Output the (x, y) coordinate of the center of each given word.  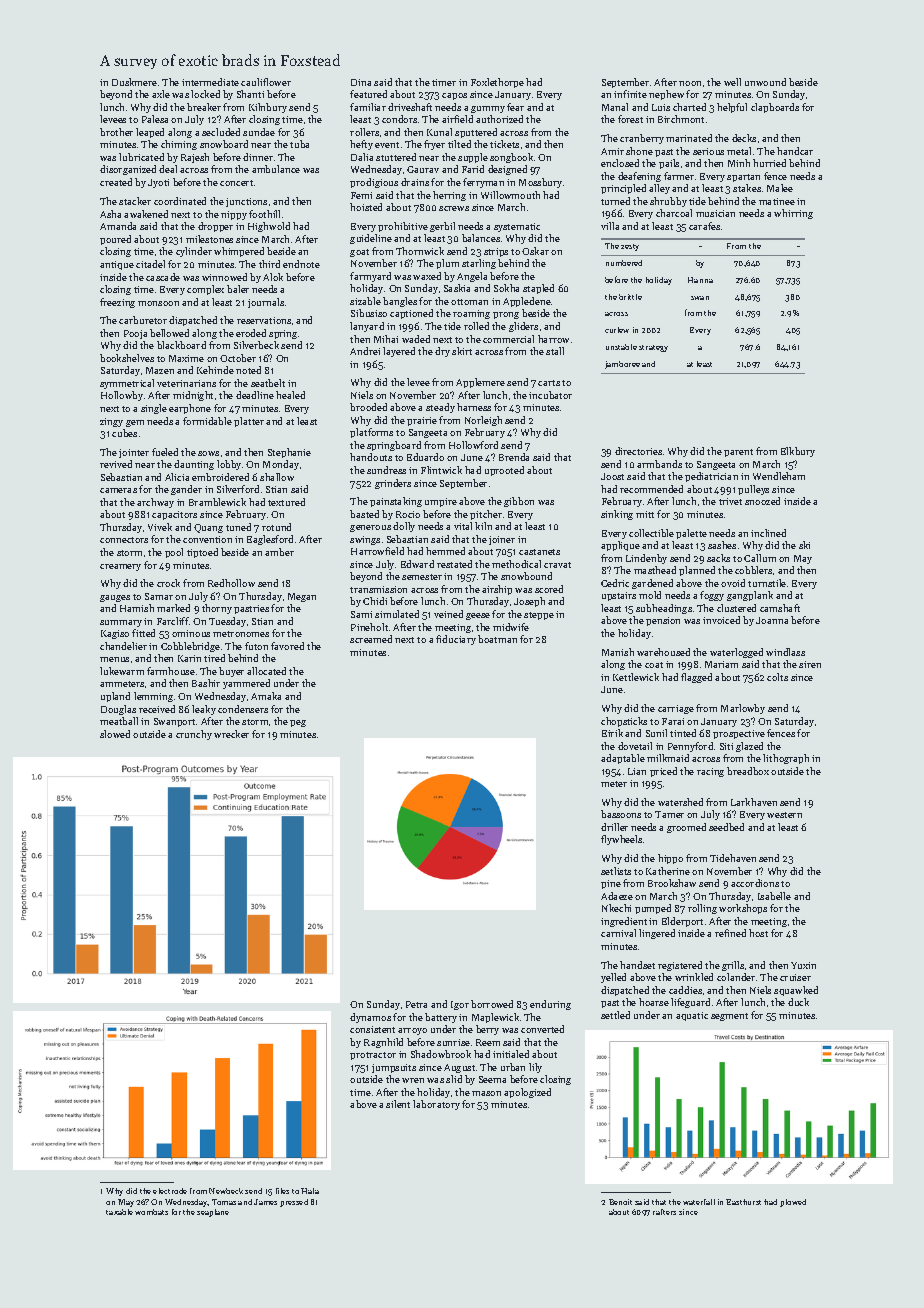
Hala (310, 1191)
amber (279, 552)
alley (659, 189)
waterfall (699, 1202)
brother (116, 132)
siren (810, 664)
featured (368, 94)
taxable (119, 1212)
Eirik (612, 733)
